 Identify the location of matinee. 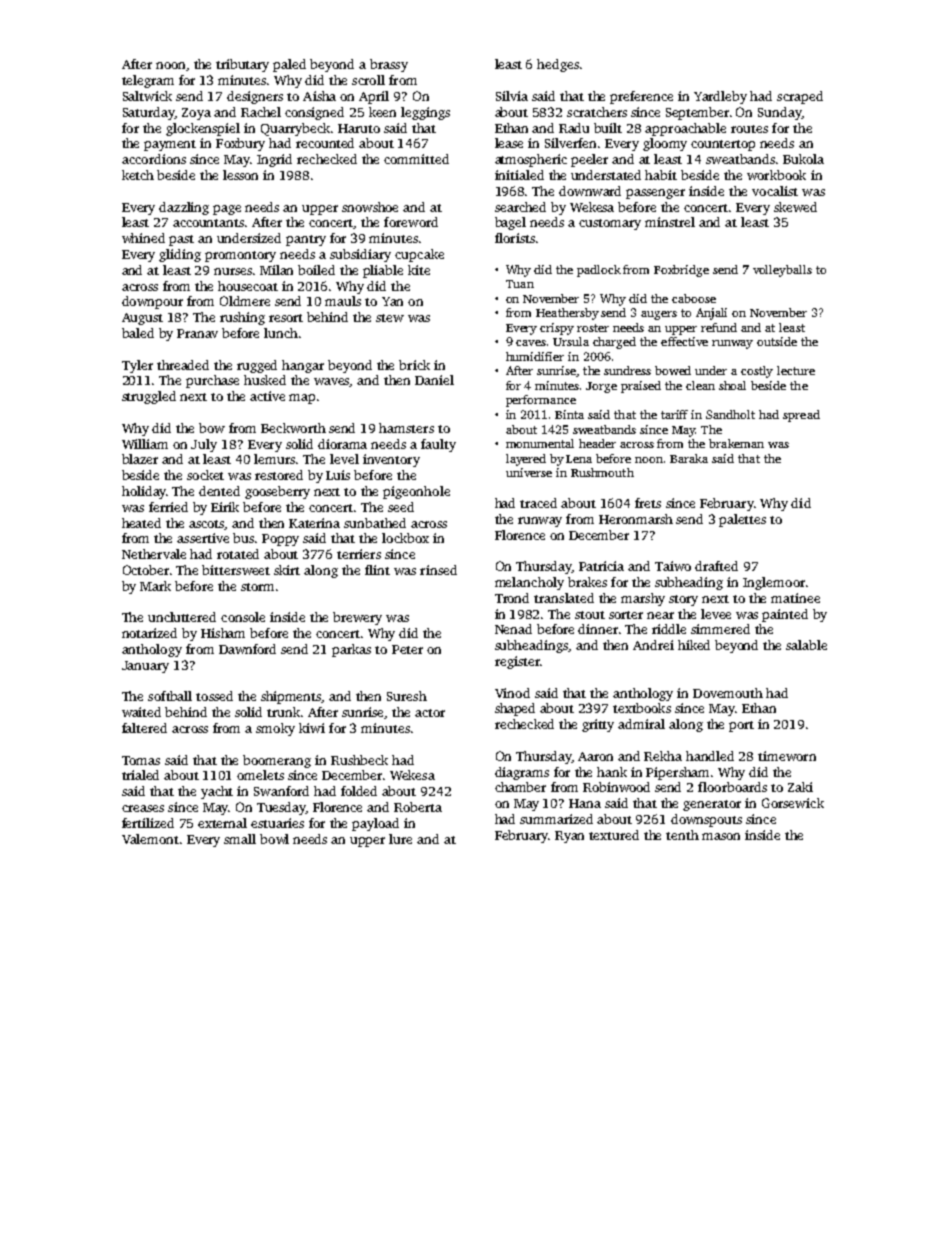
(795, 598).
